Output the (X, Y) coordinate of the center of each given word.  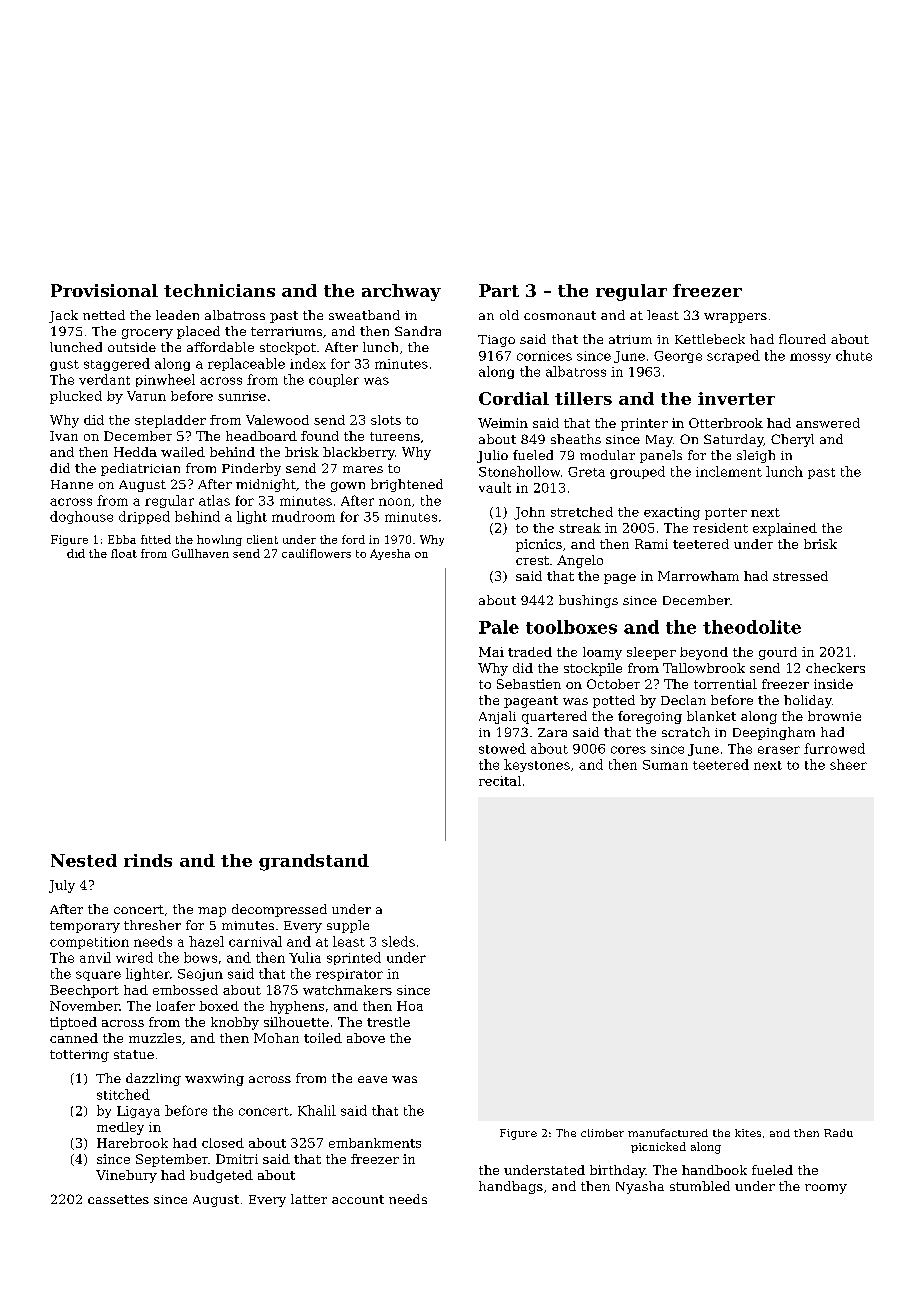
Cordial (514, 398)
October (613, 684)
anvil (95, 957)
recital (500, 781)
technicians (219, 290)
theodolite (752, 627)
